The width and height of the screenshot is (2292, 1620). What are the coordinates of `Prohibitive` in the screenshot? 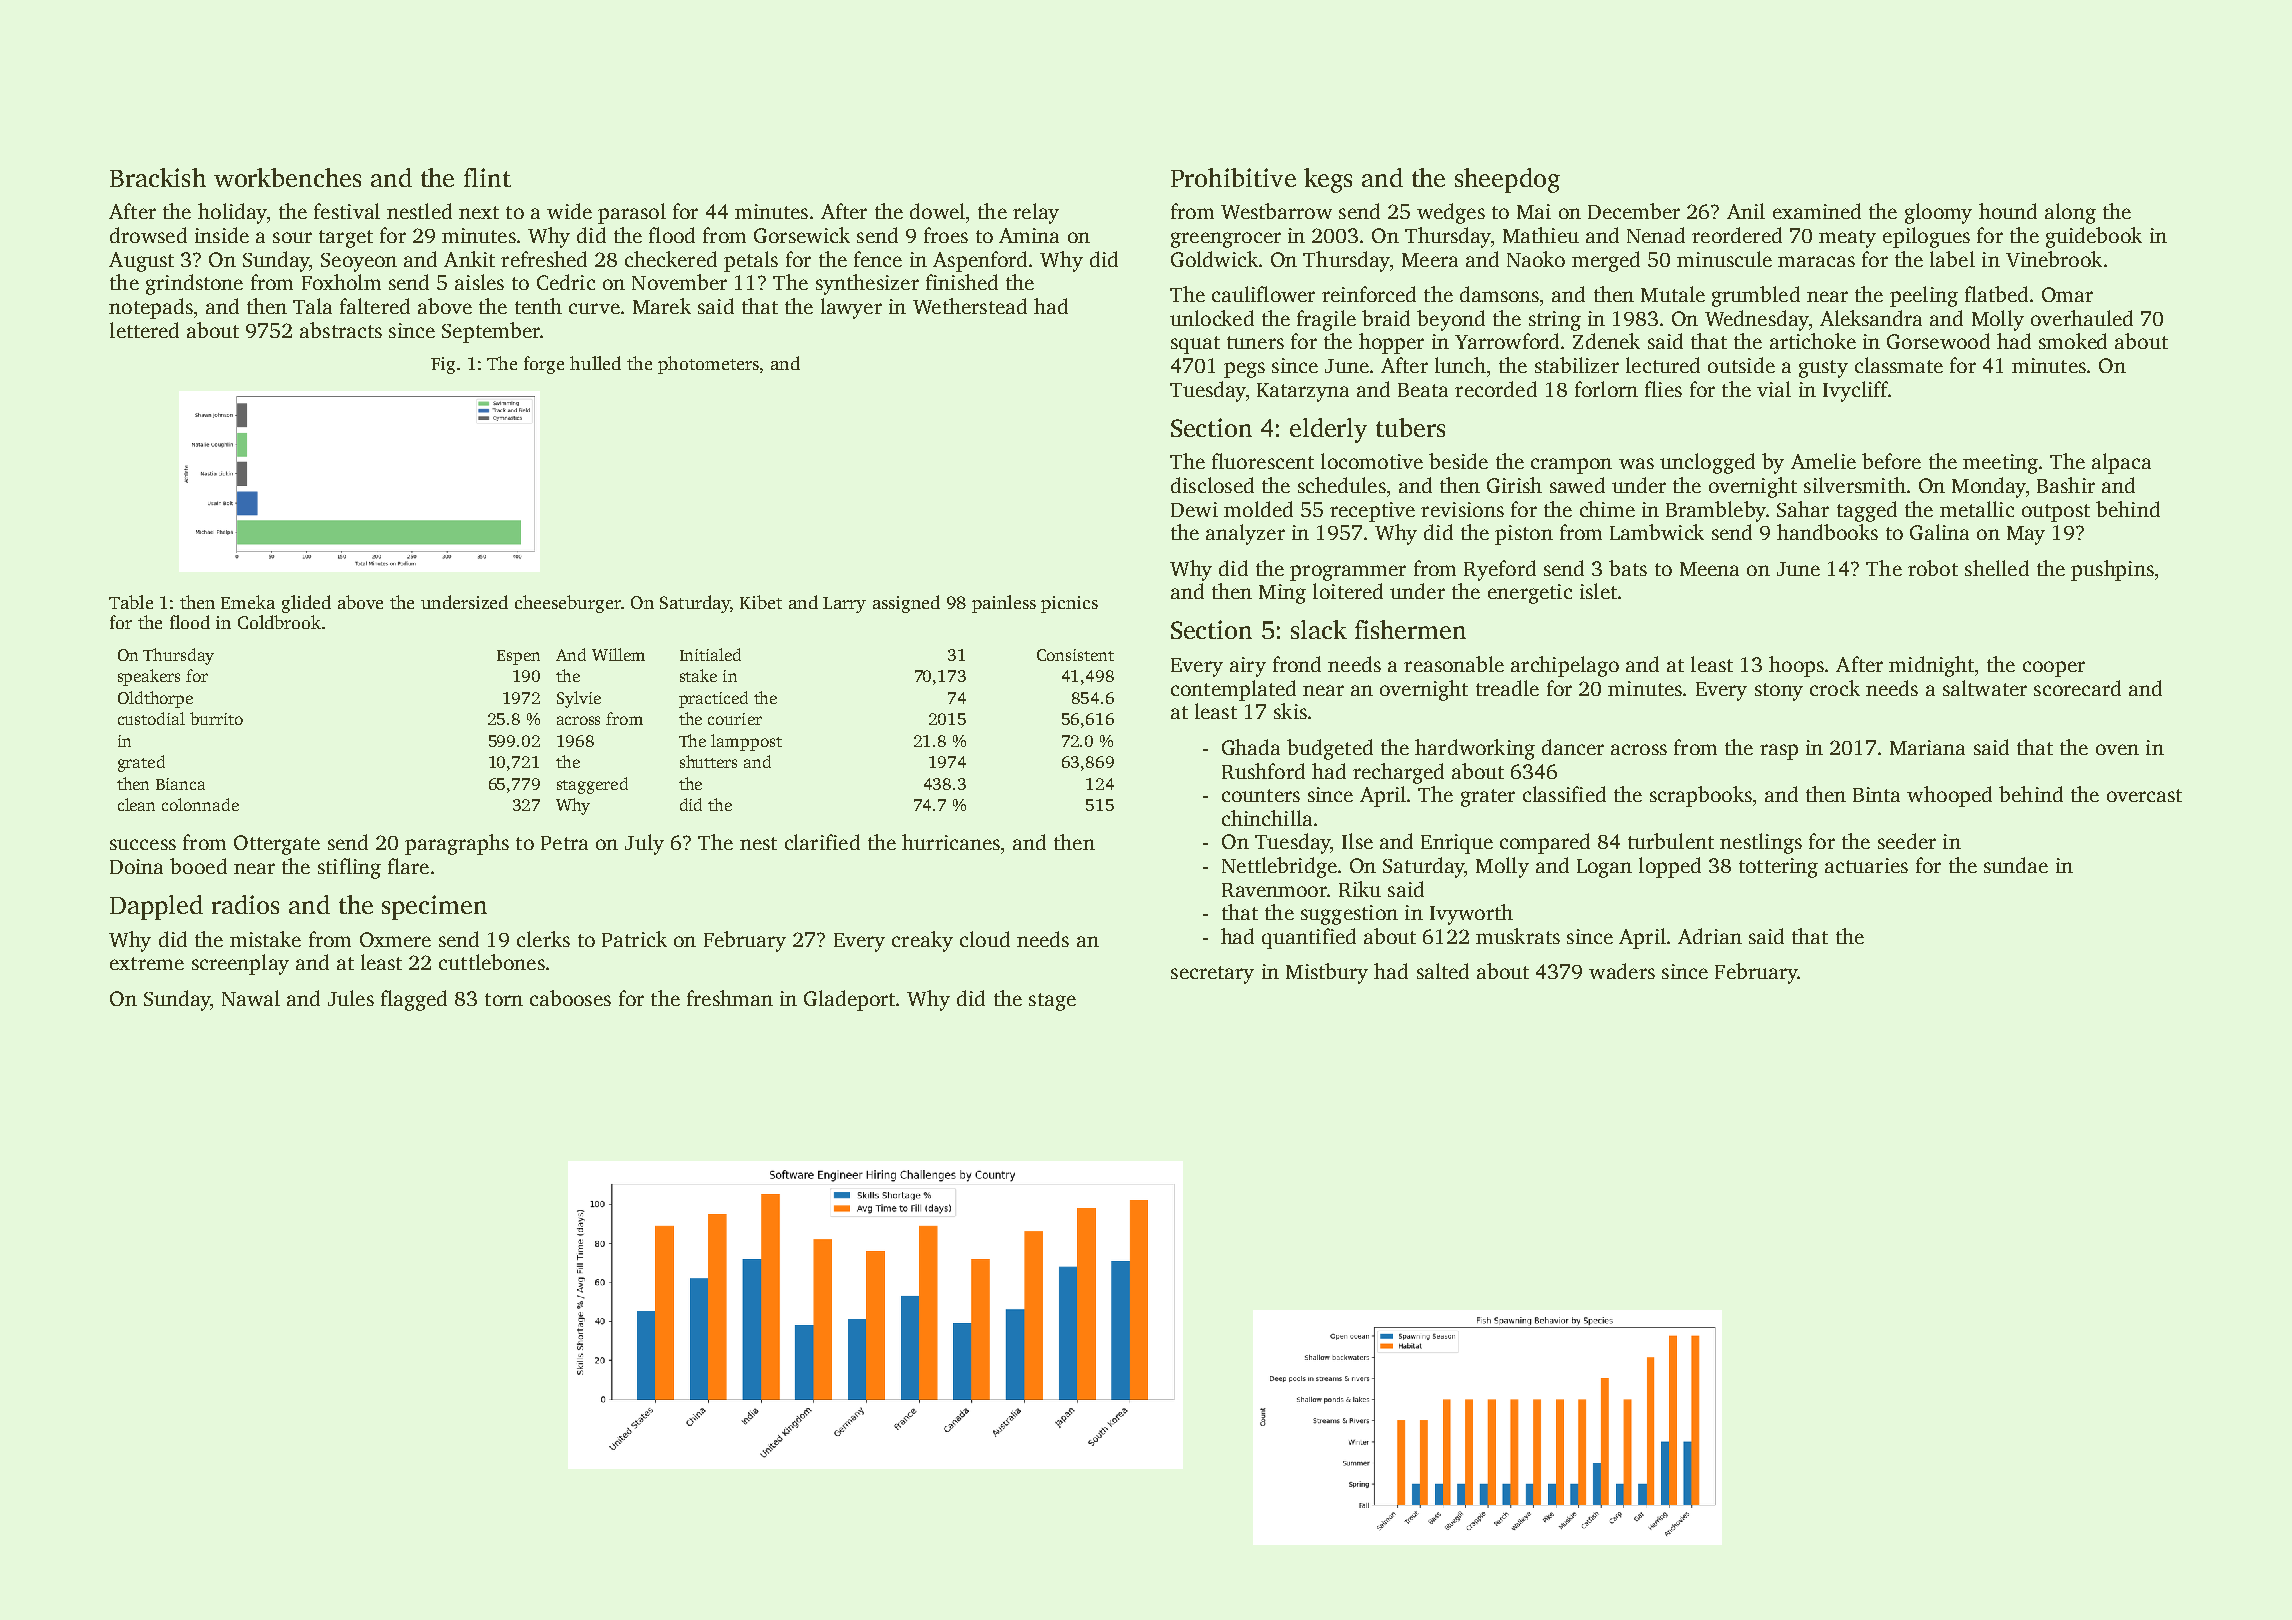 It's located at (1233, 177).
